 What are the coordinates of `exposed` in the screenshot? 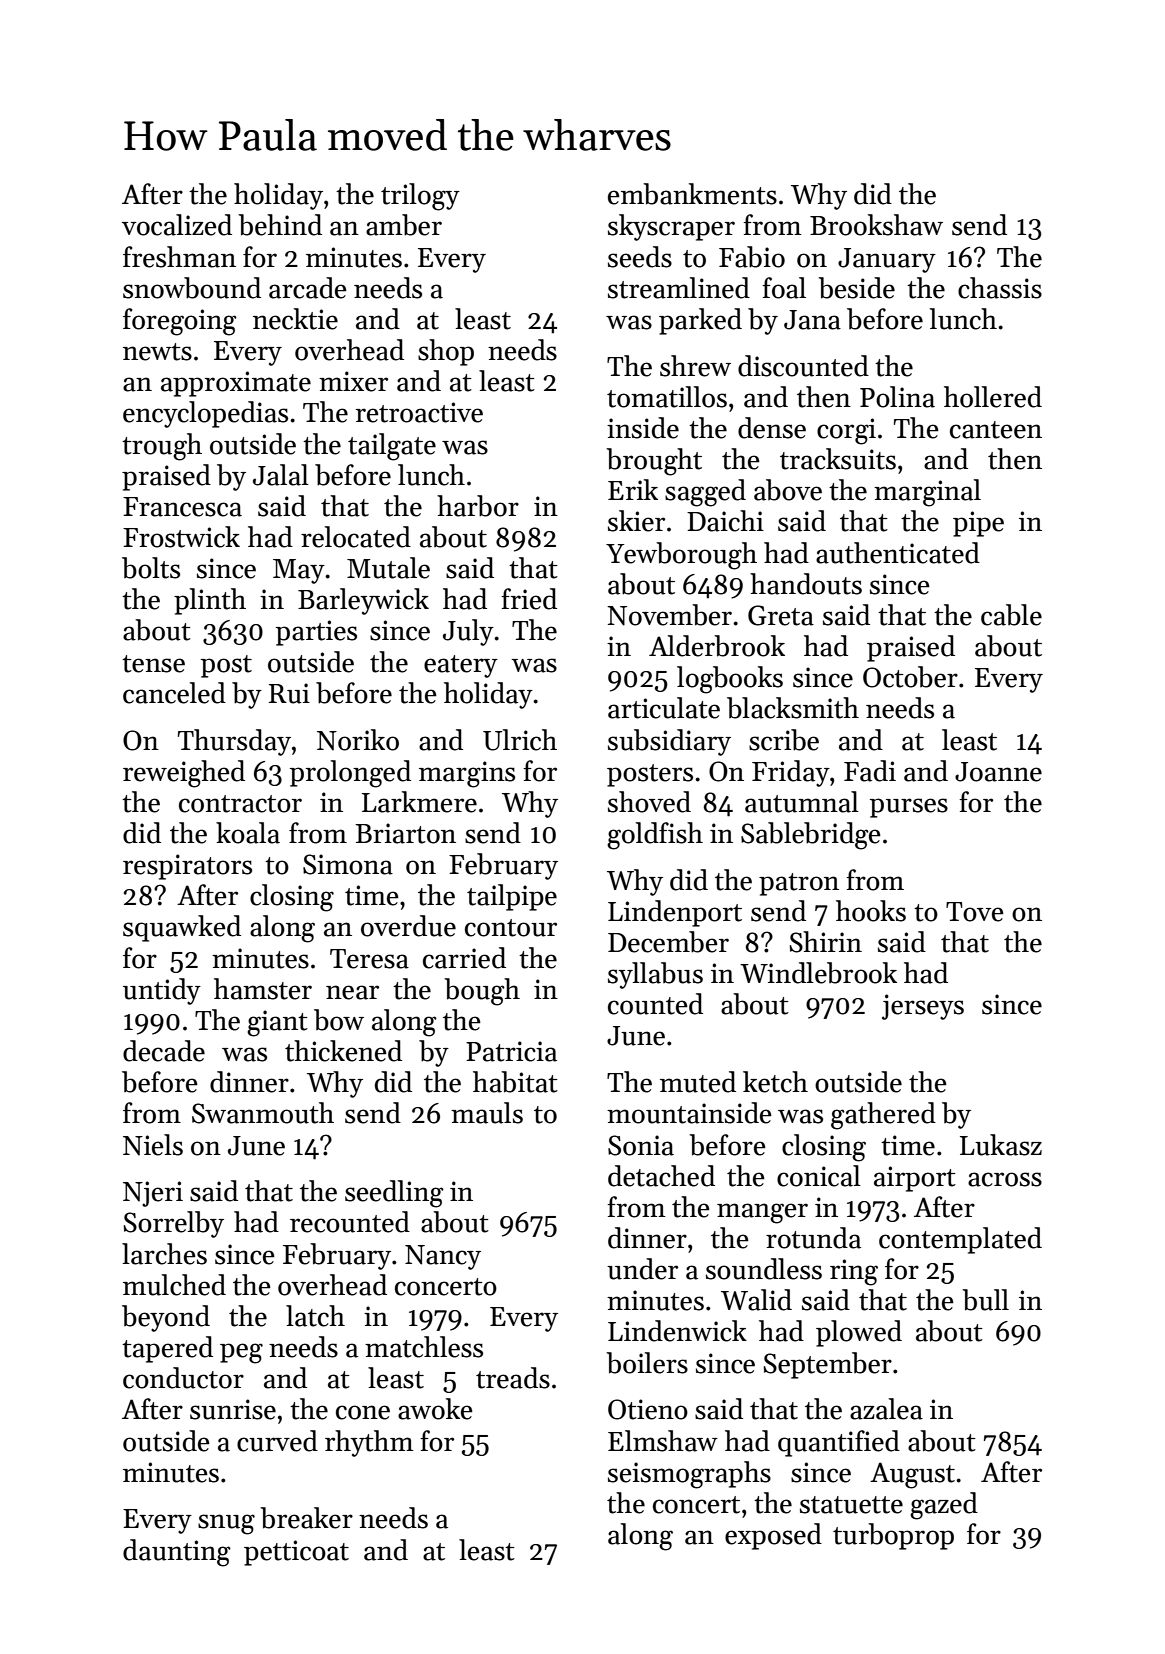 It's located at (773, 1536).
